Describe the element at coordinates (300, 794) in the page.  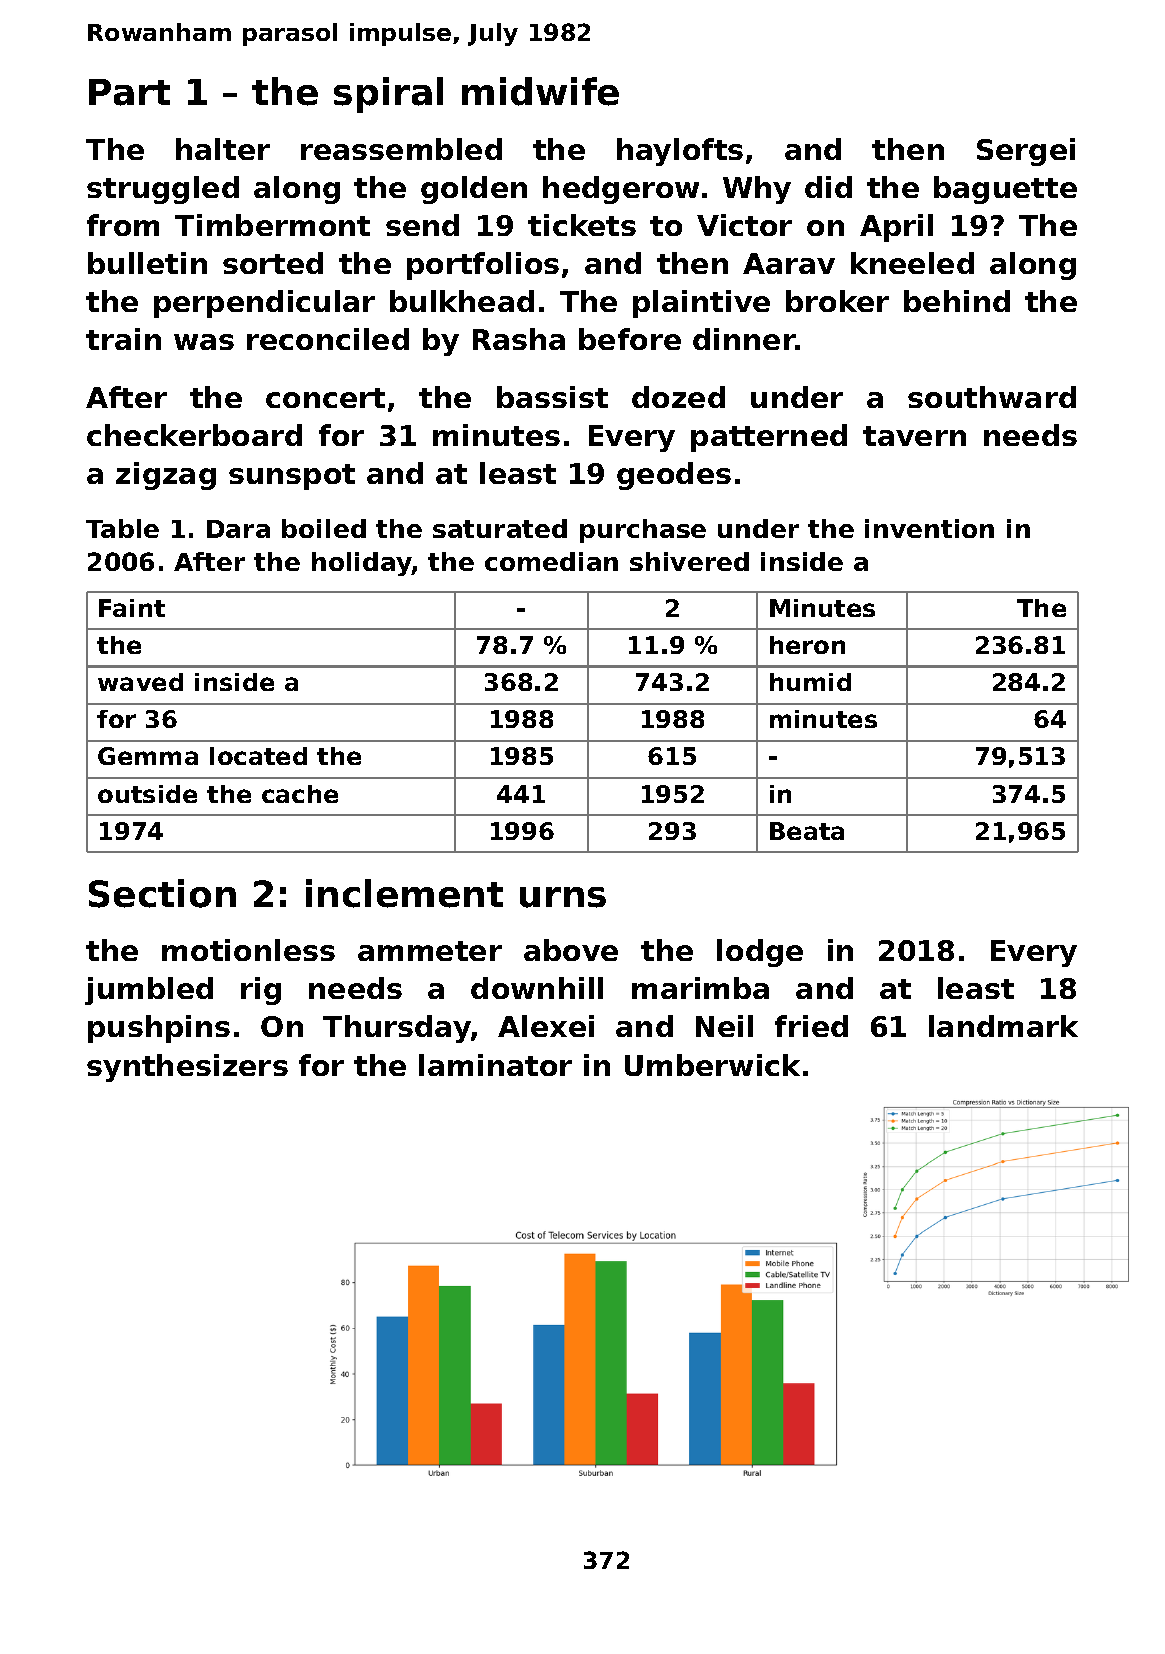
I see `cache` at that location.
